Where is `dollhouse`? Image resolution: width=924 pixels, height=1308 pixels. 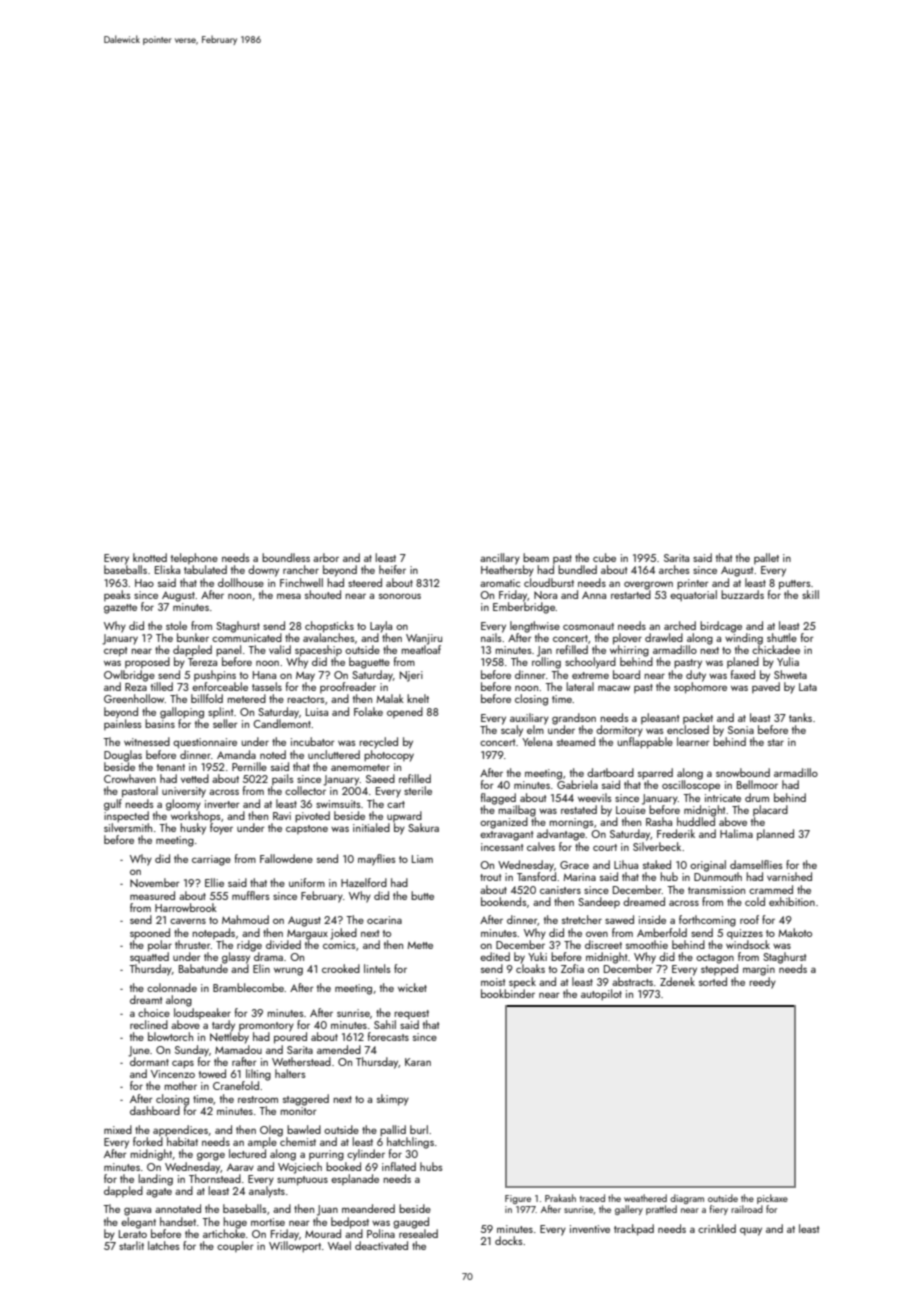
dollhouse is located at coordinates (241, 582).
